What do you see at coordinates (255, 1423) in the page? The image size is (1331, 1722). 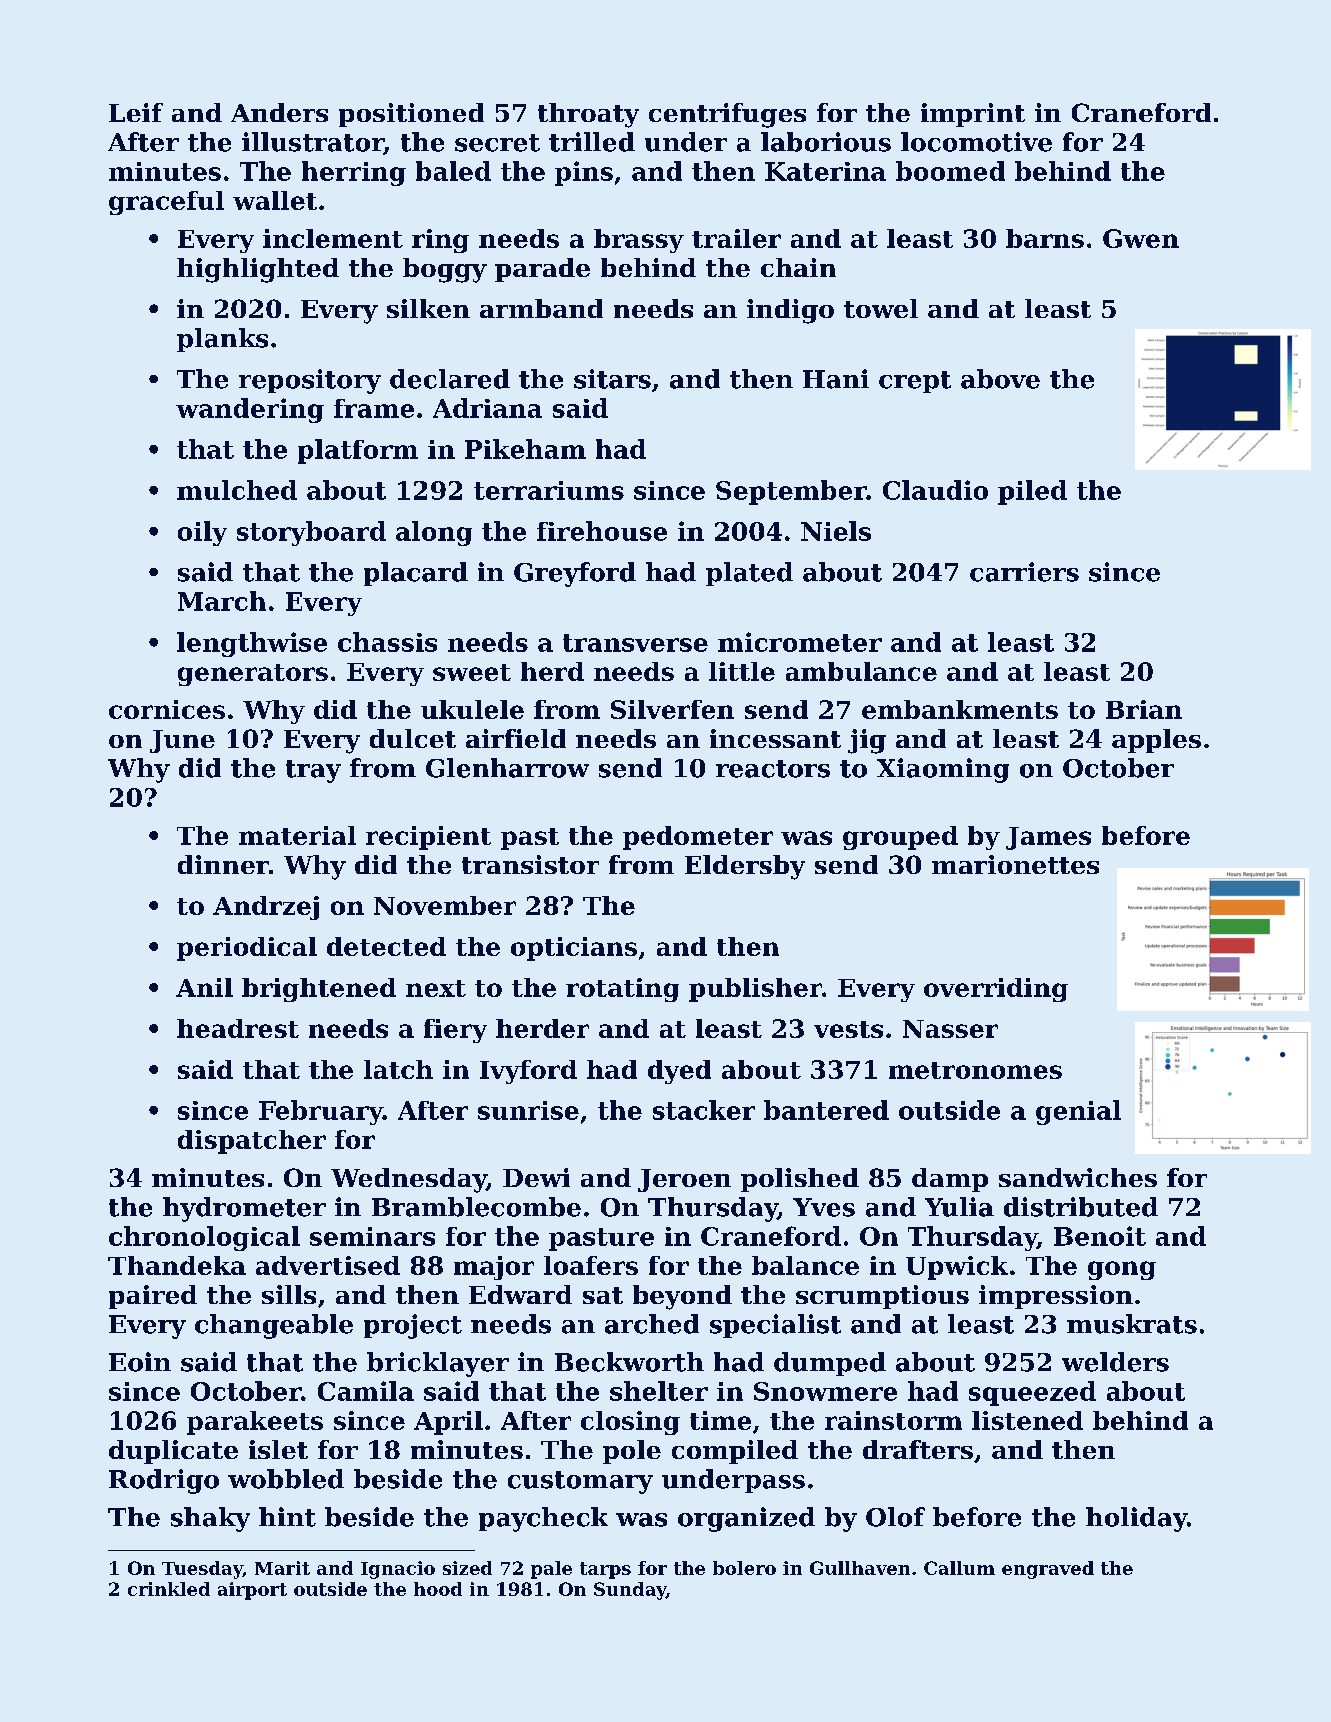 I see `parakeets` at bounding box center [255, 1423].
